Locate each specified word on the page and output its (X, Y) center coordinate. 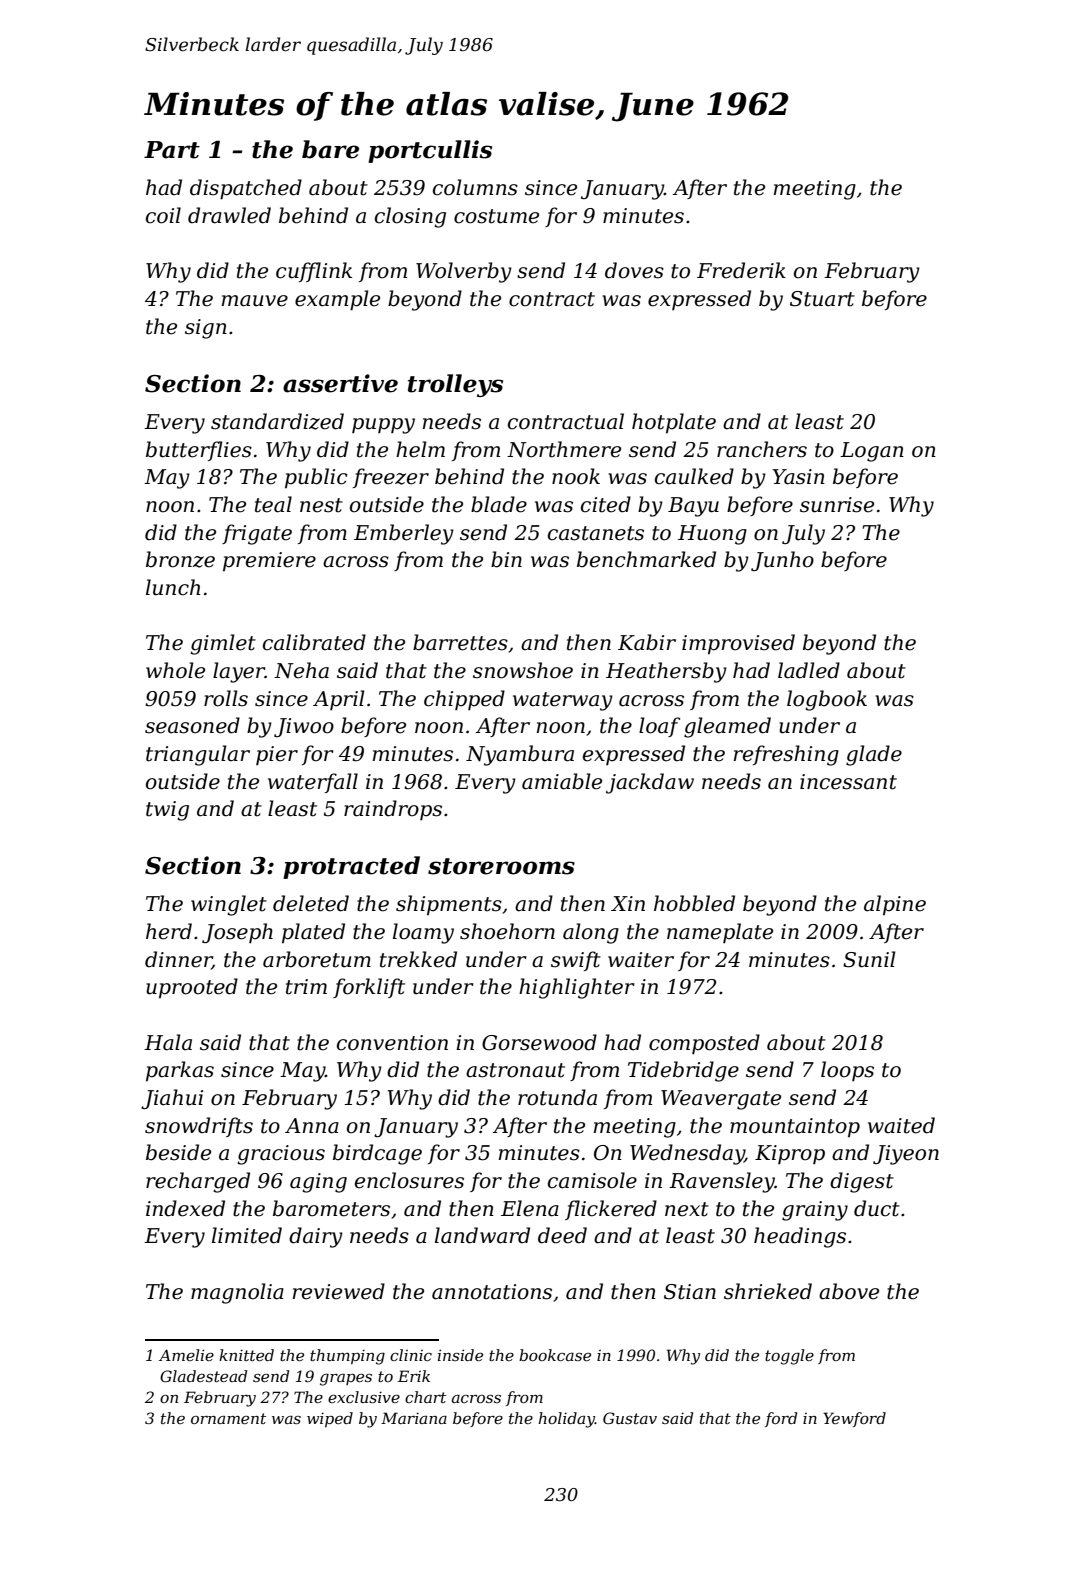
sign (206, 329)
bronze (180, 559)
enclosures (409, 1180)
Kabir (647, 642)
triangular (198, 755)
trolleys (455, 385)
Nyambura (520, 755)
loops (847, 1071)
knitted (246, 1355)
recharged (198, 1182)
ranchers (762, 449)
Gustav (630, 1418)
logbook (827, 700)
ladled (809, 670)
